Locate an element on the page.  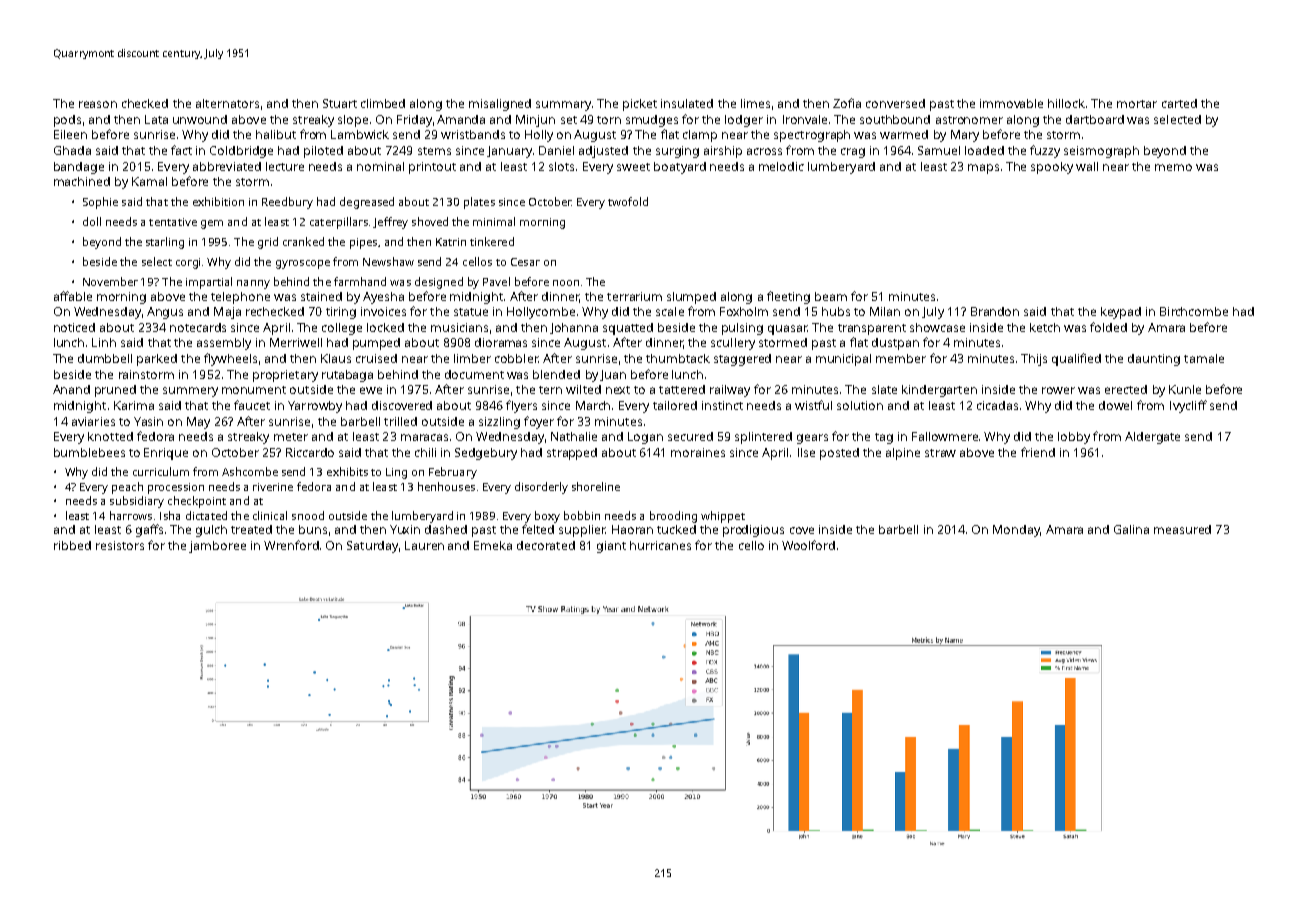
climbed is located at coordinates (383, 103).
